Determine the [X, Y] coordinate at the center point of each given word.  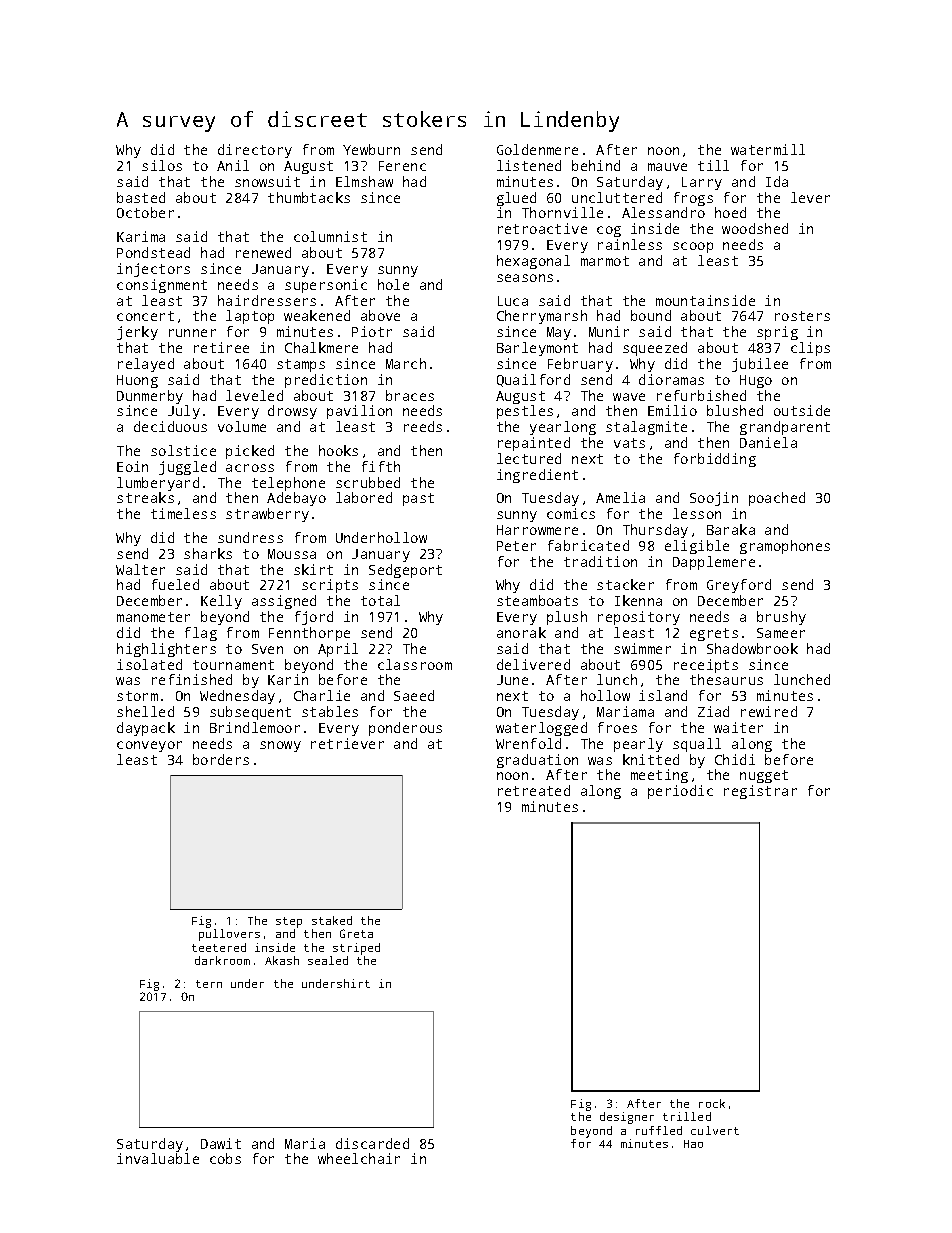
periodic [680, 792]
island [663, 695]
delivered [533, 664]
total [380, 600]
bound [651, 315]
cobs [225, 1158]
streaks [145, 497]
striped [356, 949]
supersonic [326, 286]
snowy [280, 746]
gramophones [785, 547]
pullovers [229, 935]
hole [393, 284]
